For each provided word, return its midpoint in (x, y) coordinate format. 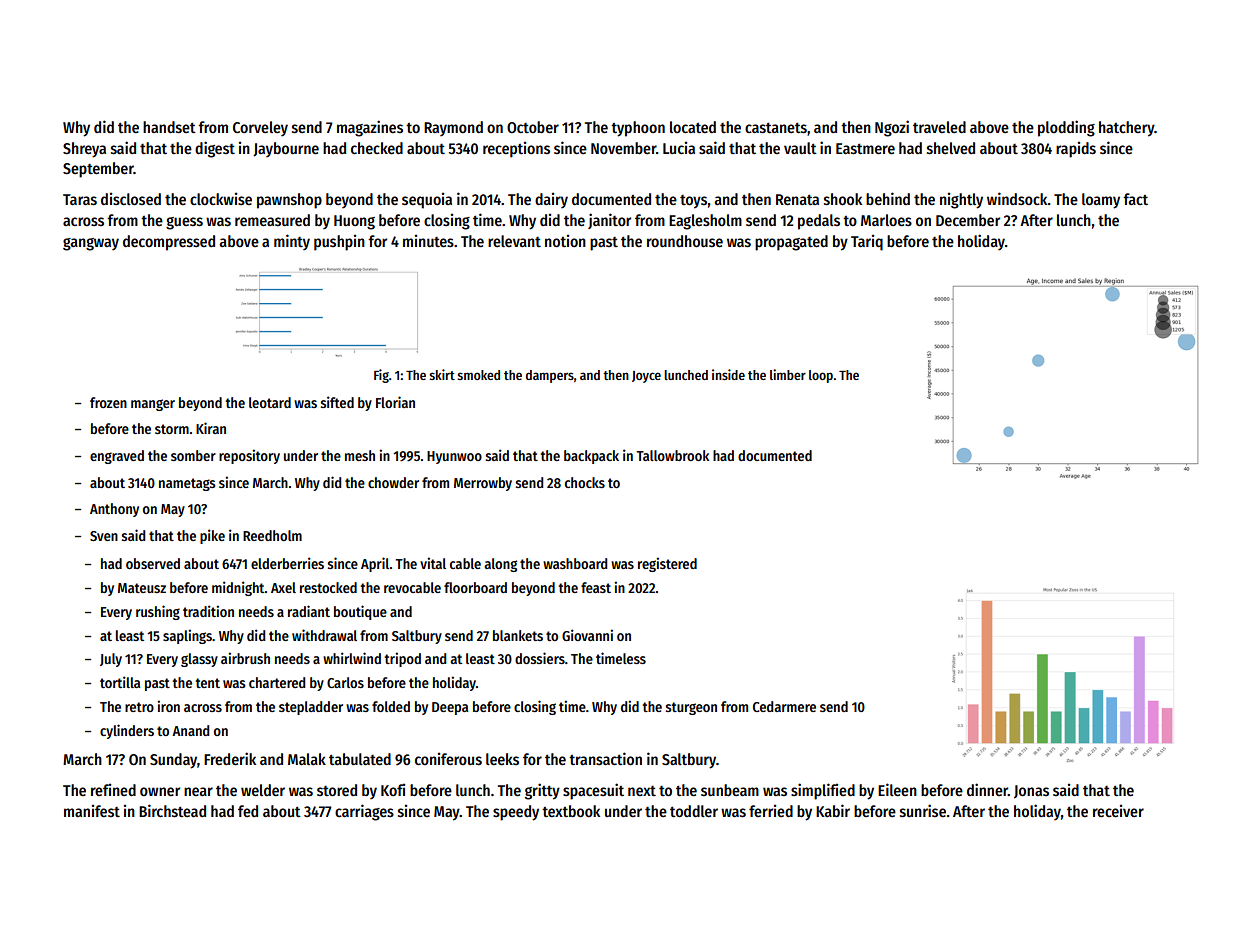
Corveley (260, 128)
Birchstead (172, 811)
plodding (1066, 128)
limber (788, 374)
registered (667, 564)
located (693, 127)
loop (821, 376)
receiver (1118, 810)
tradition (208, 611)
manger (153, 405)
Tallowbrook (673, 455)
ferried (771, 810)
